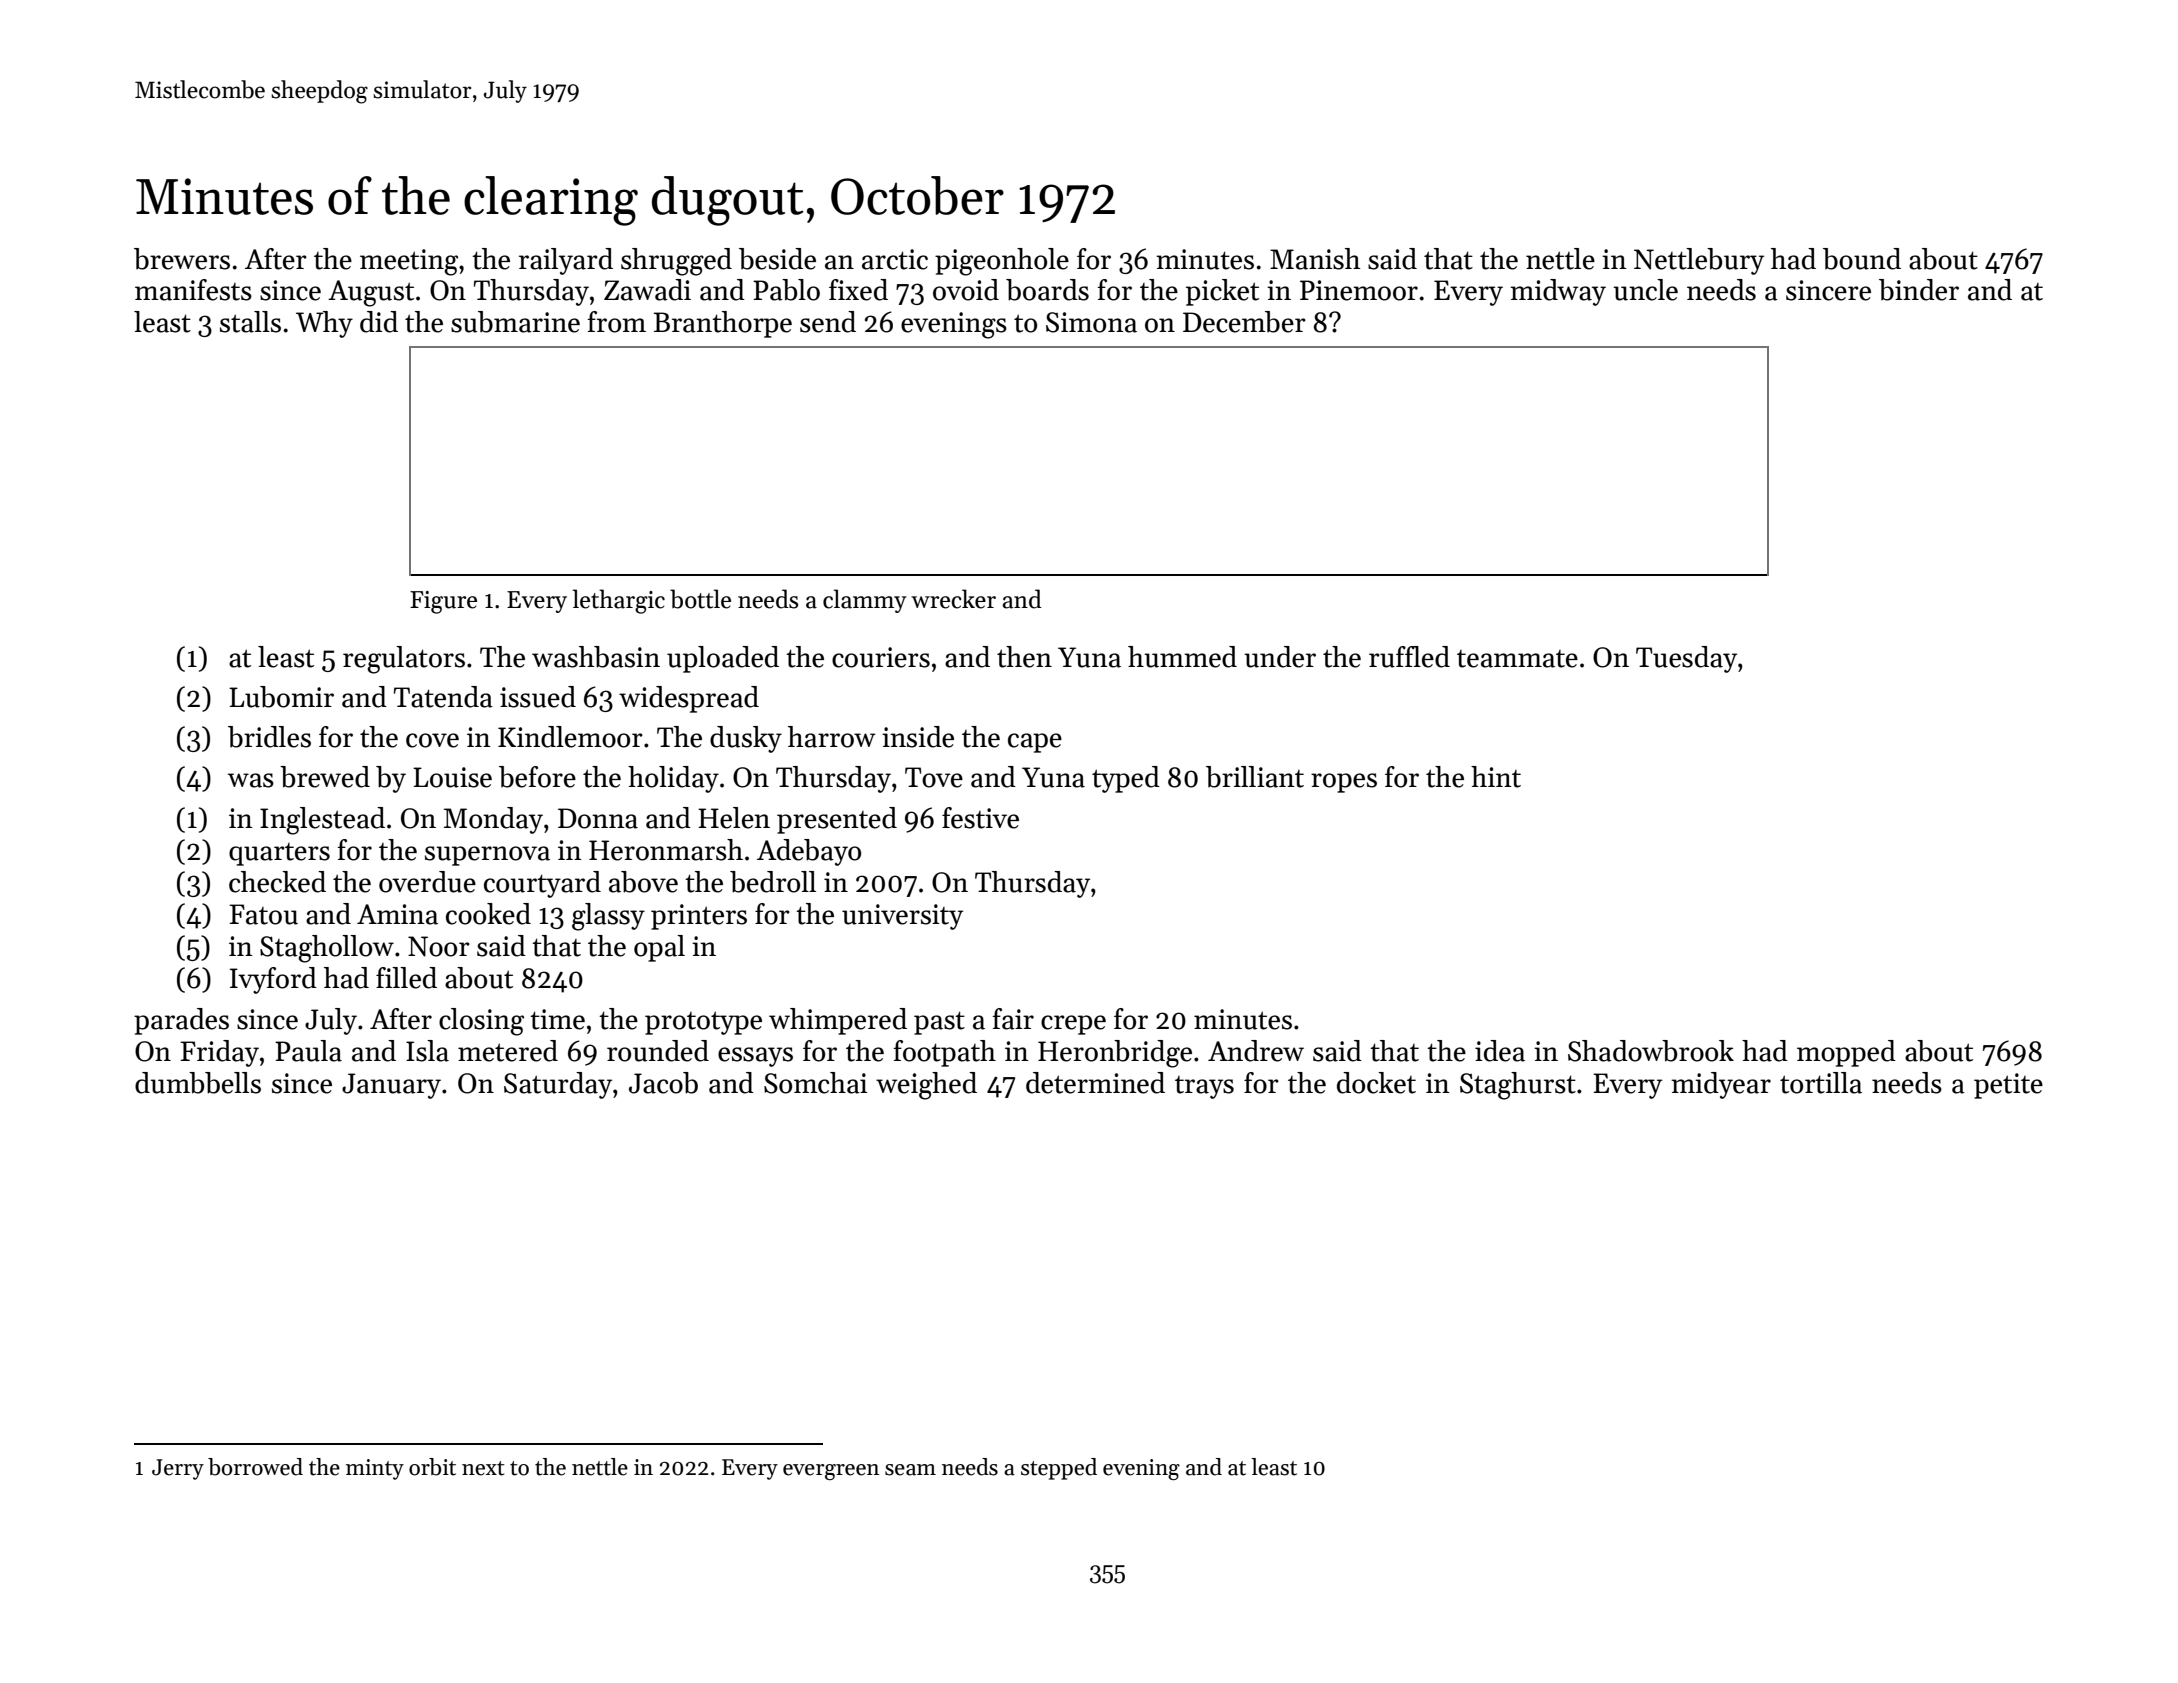 The height and width of the page is (1683, 2178). Describe the element at coordinates (324, 324) in the page. I see `Why` at that location.
